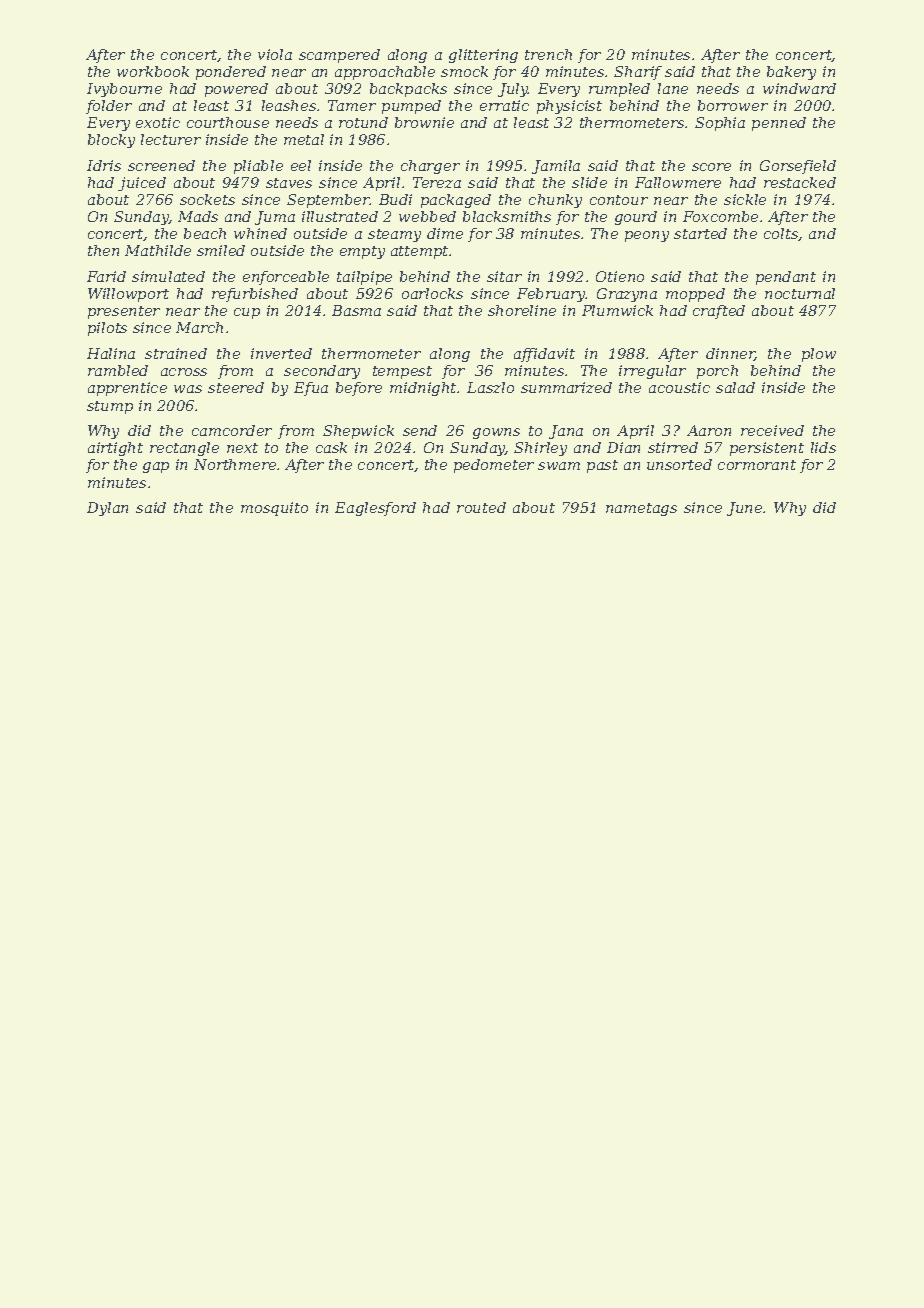 This page has width=924, height=1308. Describe the element at coordinates (717, 372) in the page. I see `porch` at that location.
